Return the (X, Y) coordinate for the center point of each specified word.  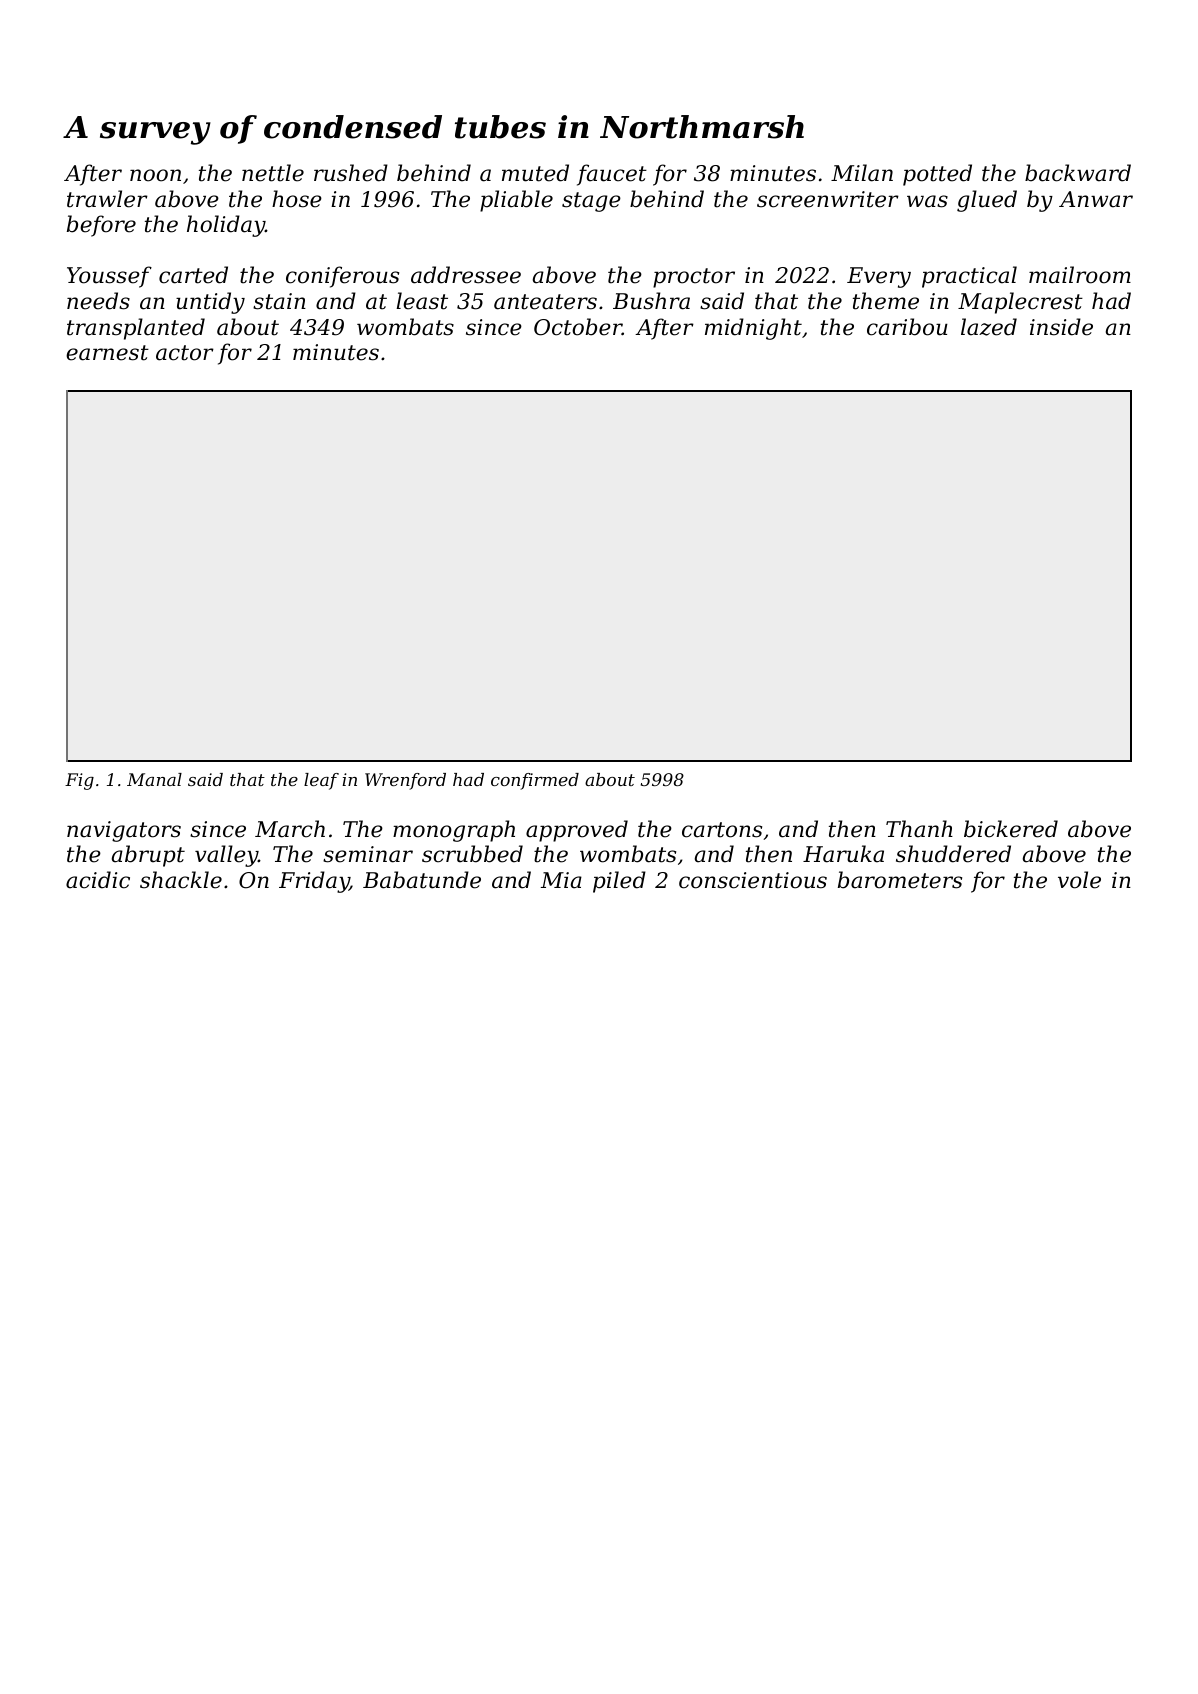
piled (619, 882)
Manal (154, 779)
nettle (273, 173)
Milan (862, 173)
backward (1078, 173)
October (578, 327)
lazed (989, 327)
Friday (314, 882)
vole (1079, 880)
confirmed (535, 781)
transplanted (136, 329)
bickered (1011, 829)
